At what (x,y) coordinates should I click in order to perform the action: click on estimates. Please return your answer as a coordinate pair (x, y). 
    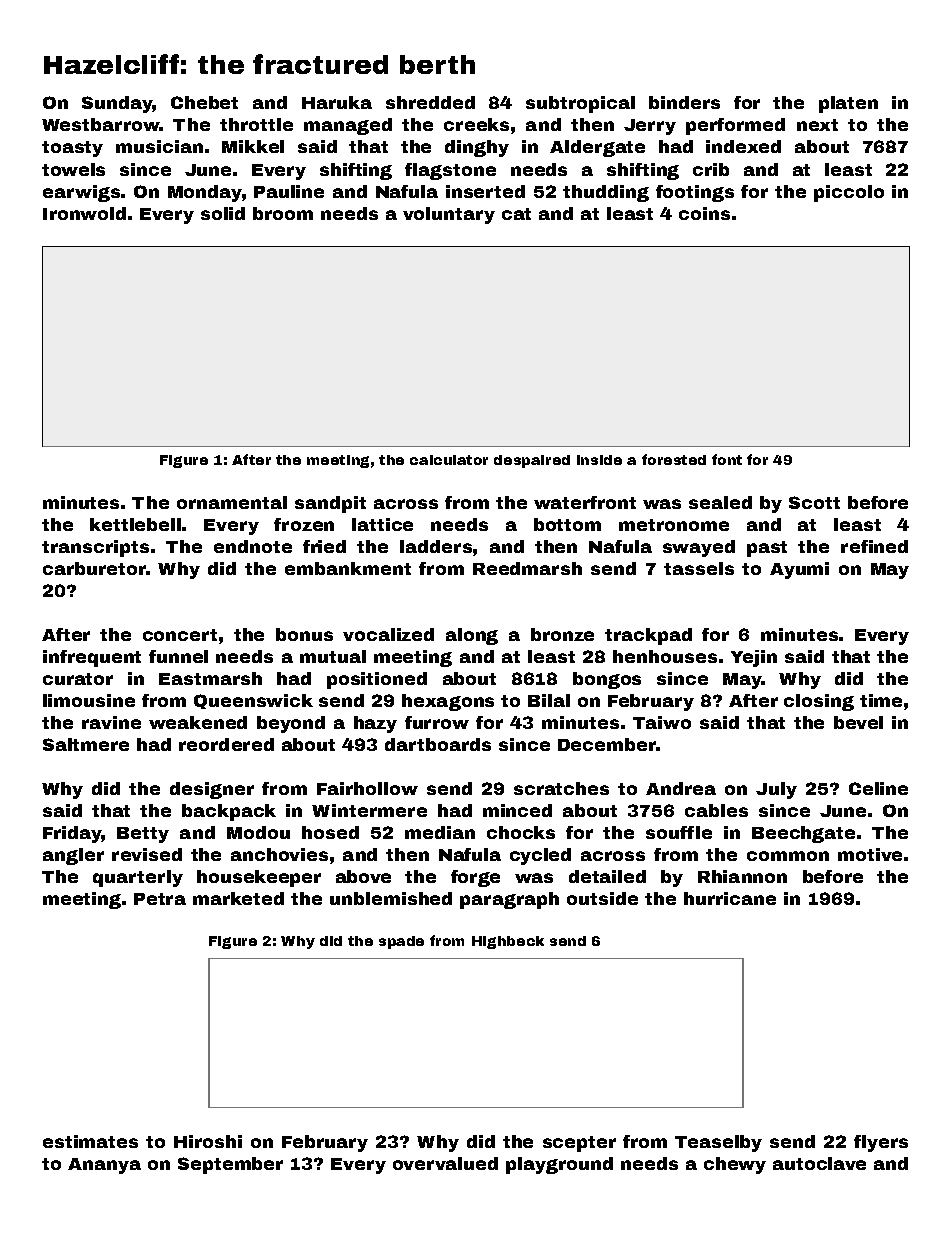
    Looking at the image, I should click on (90, 1141).
